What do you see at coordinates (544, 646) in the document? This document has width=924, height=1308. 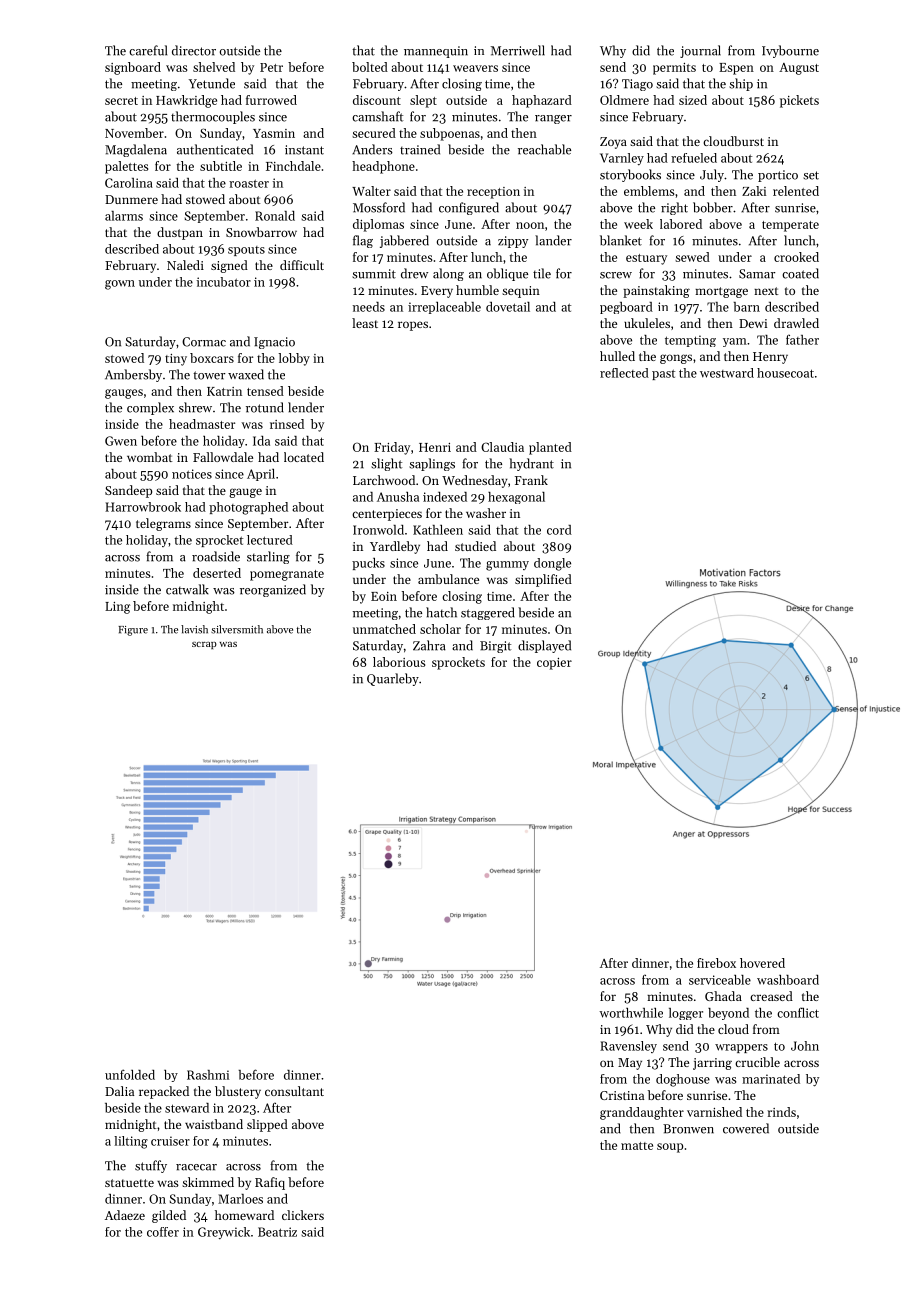 I see `displayed` at bounding box center [544, 646].
